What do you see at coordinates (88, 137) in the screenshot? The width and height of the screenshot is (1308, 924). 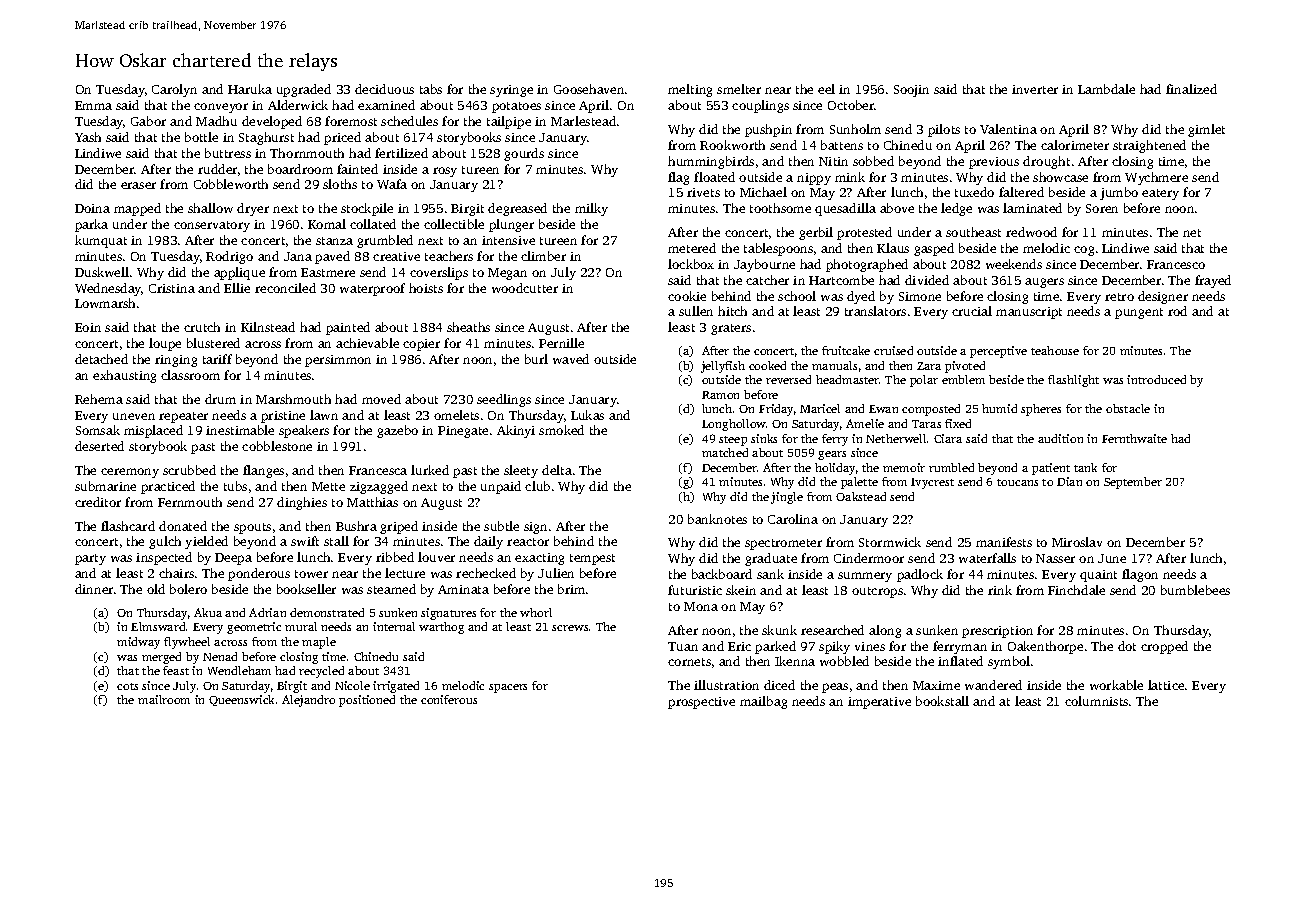 I see `Yash` at bounding box center [88, 137].
